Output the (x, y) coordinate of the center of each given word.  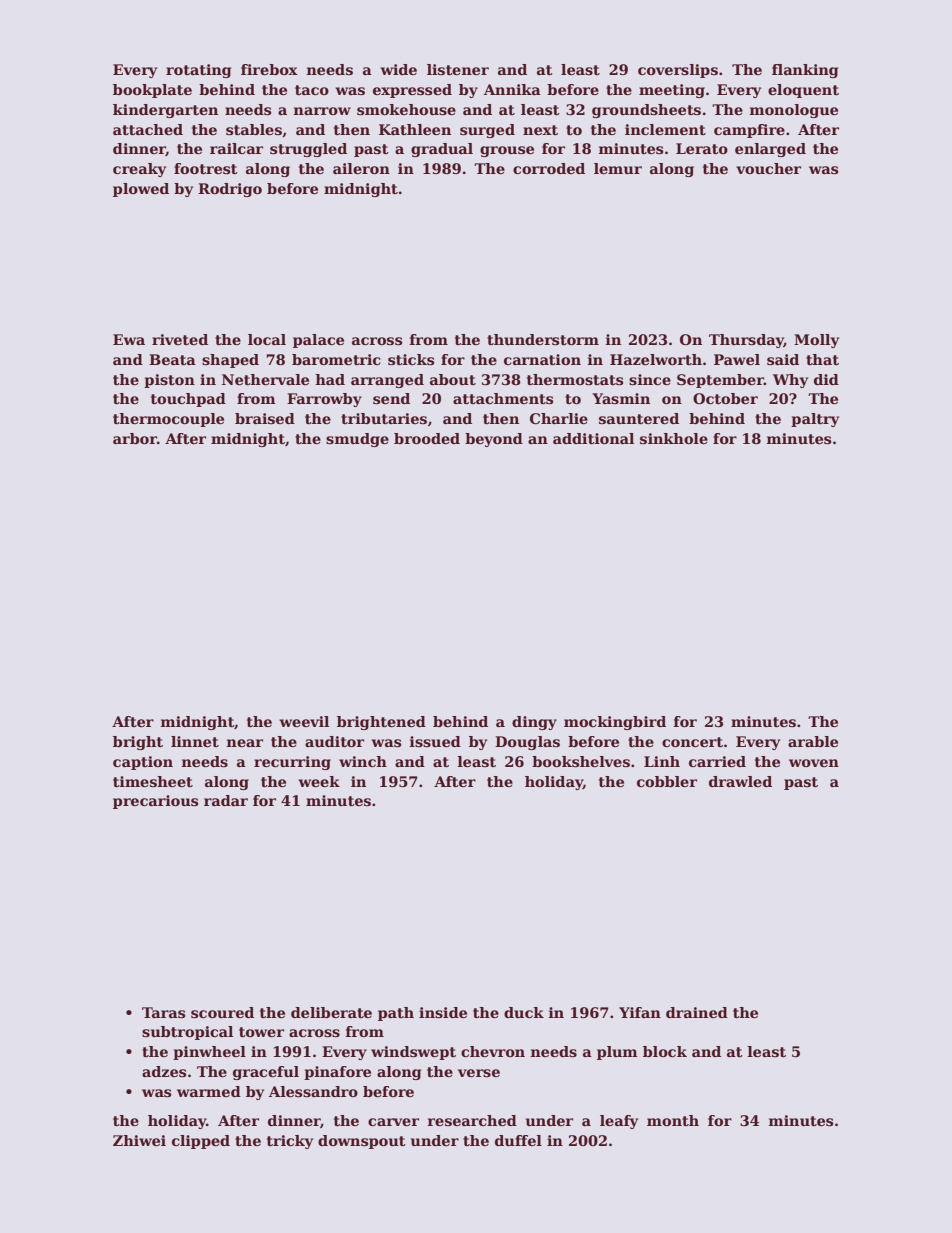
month (673, 1120)
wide (398, 69)
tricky (290, 1142)
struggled (308, 150)
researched (472, 1120)
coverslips (678, 71)
